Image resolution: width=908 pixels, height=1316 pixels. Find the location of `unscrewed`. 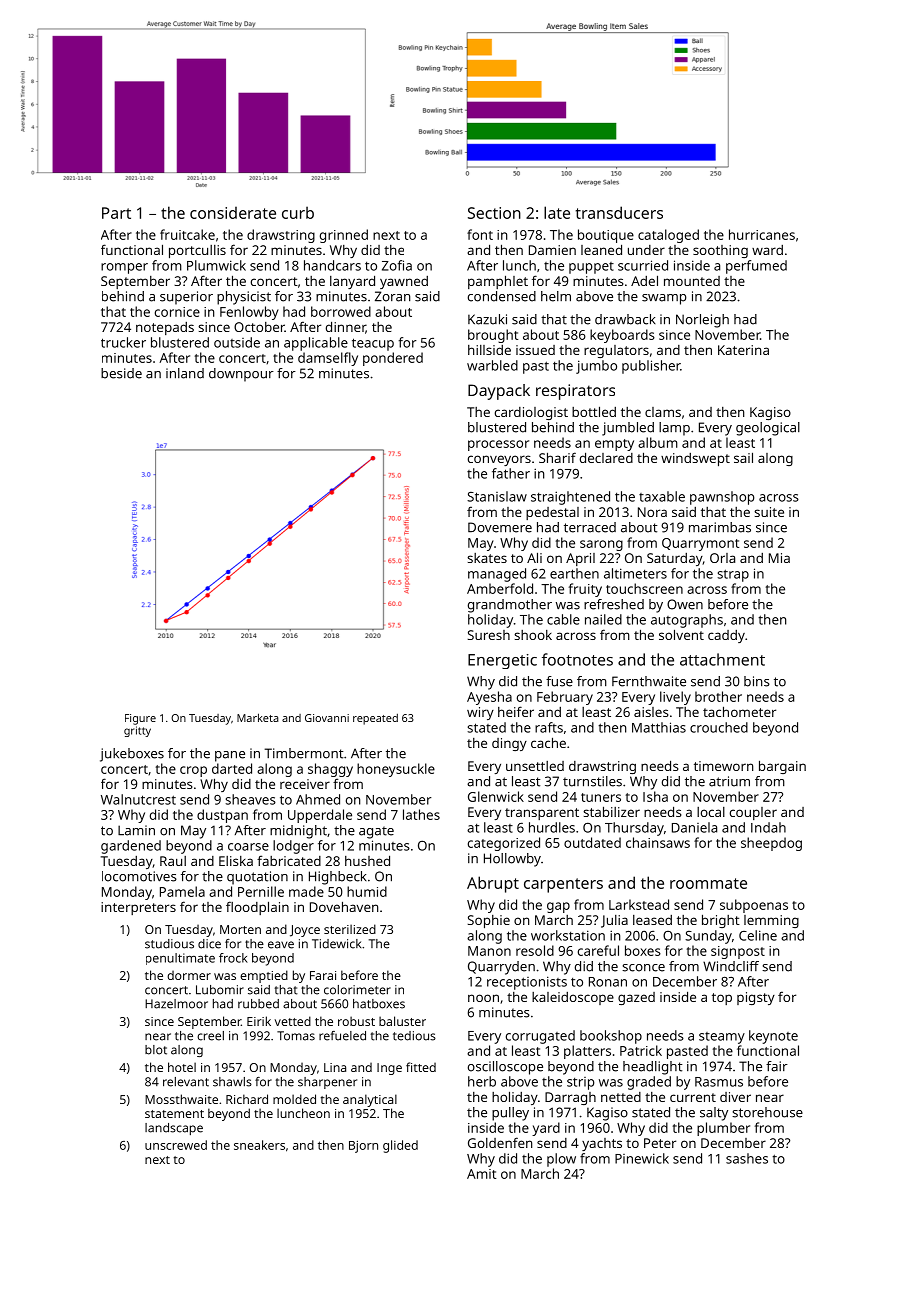

unscrewed is located at coordinates (176, 1145).
